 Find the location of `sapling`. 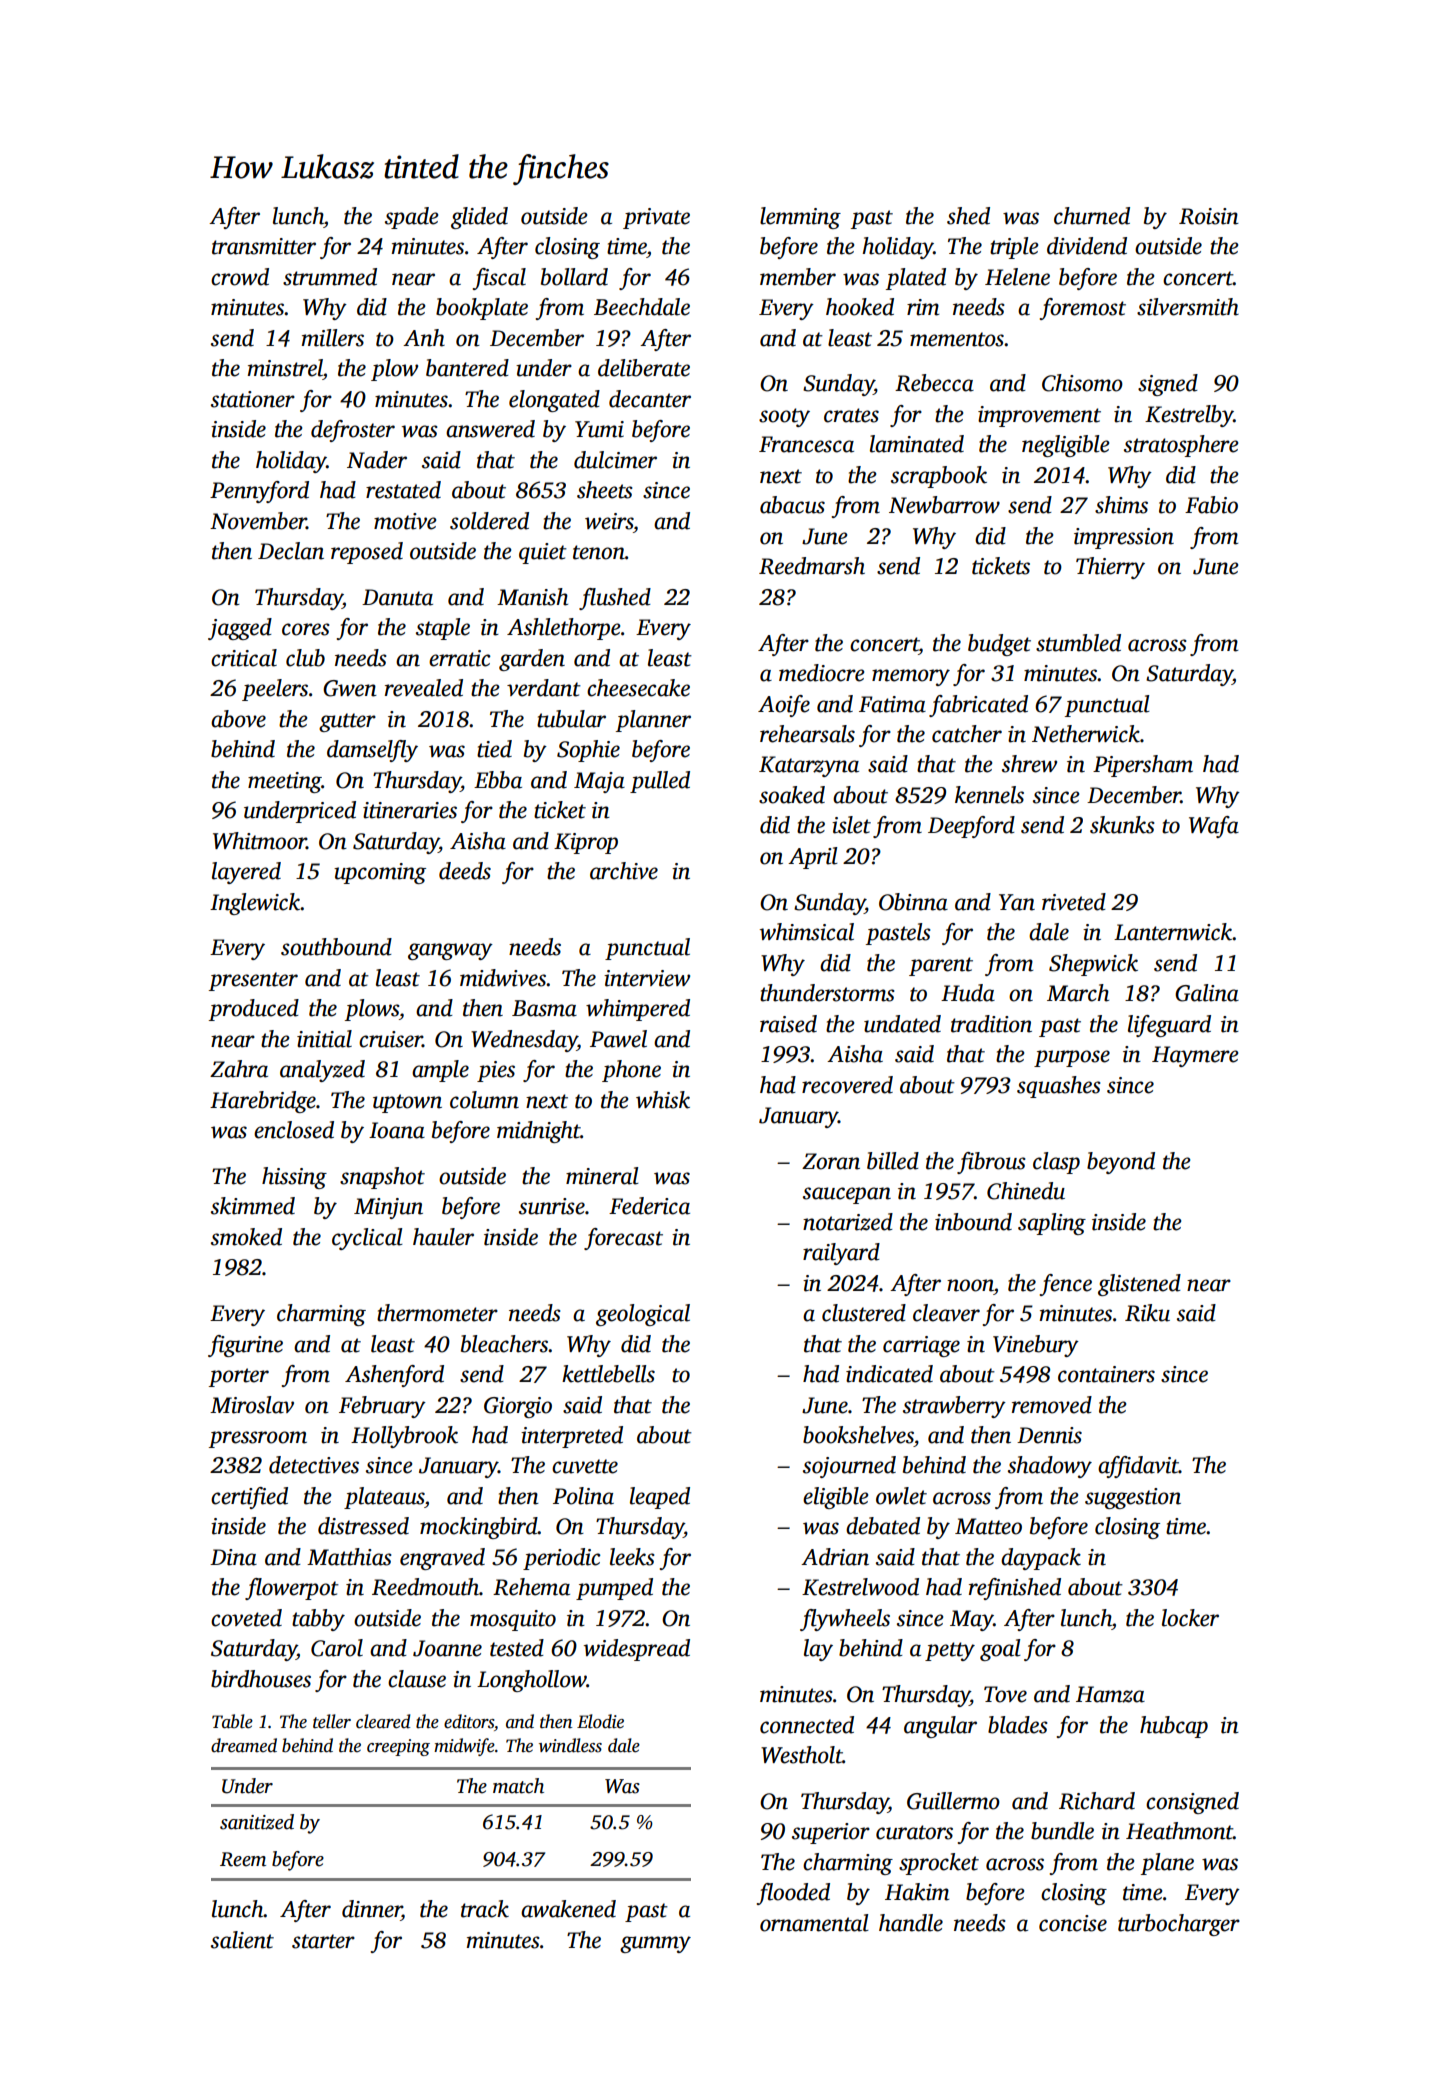

sapling is located at coordinates (1052, 1224).
